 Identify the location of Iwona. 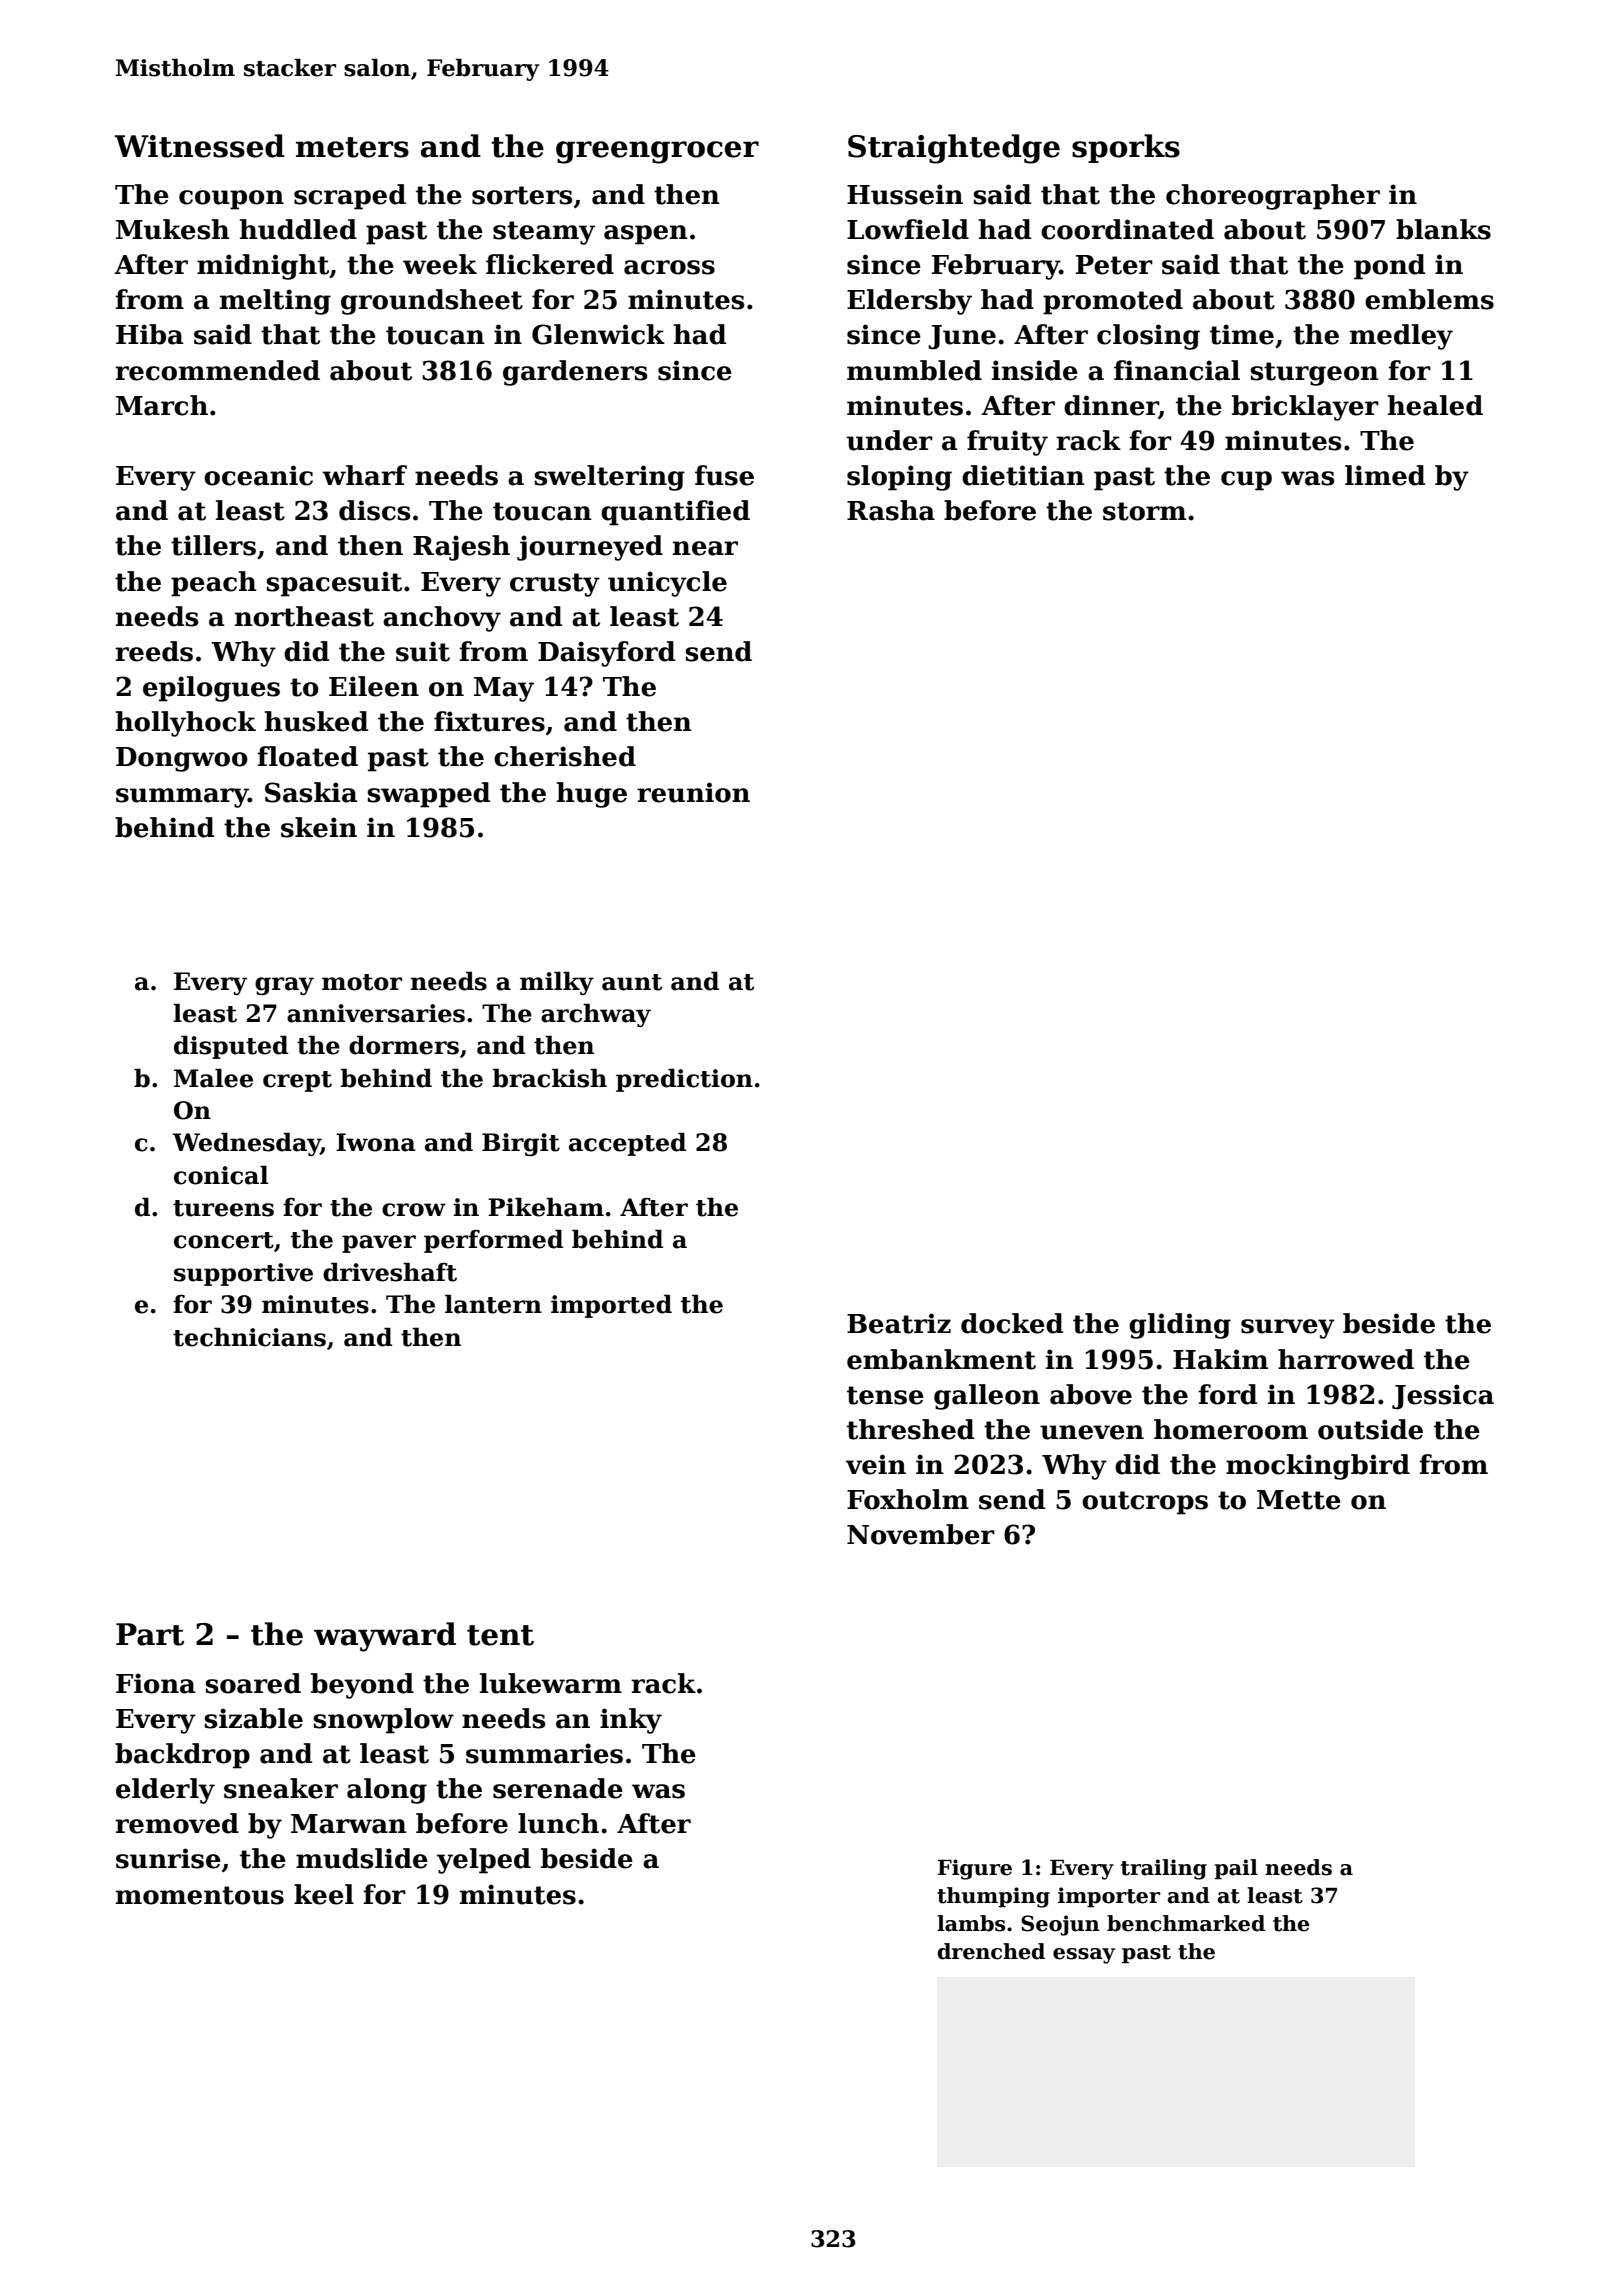
(376, 1142).
